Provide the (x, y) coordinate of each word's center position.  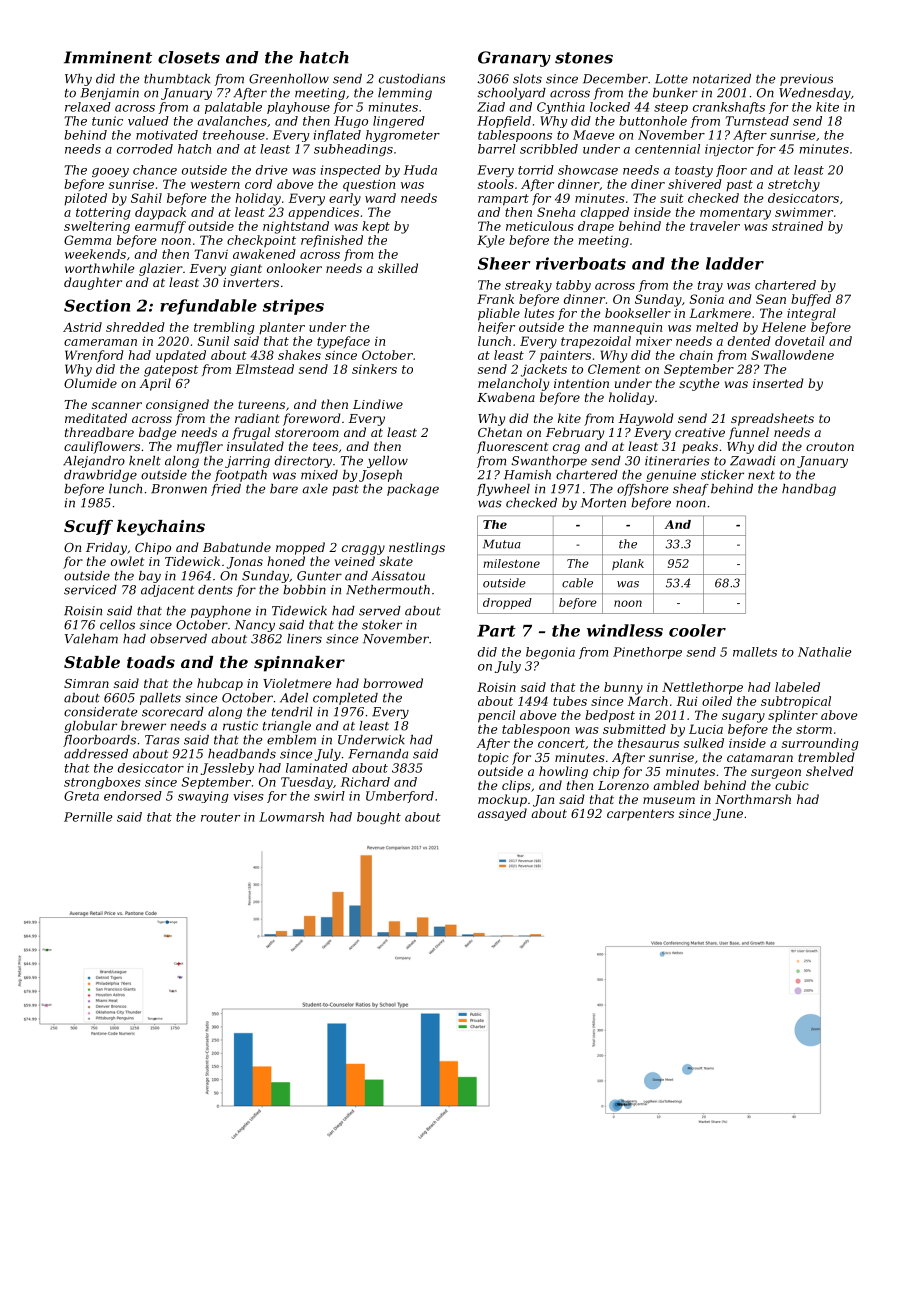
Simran (86, 683)
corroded (145, 149)
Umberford (400, 797)
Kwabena (506, 397)
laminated (317, 768)
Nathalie (825, 652)
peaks (700, 447)
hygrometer (403, 136)
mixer (654, 341)
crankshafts (729, 108)
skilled (398, 268)
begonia (550, 653)
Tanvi (211, 254)
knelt (145, 461)
